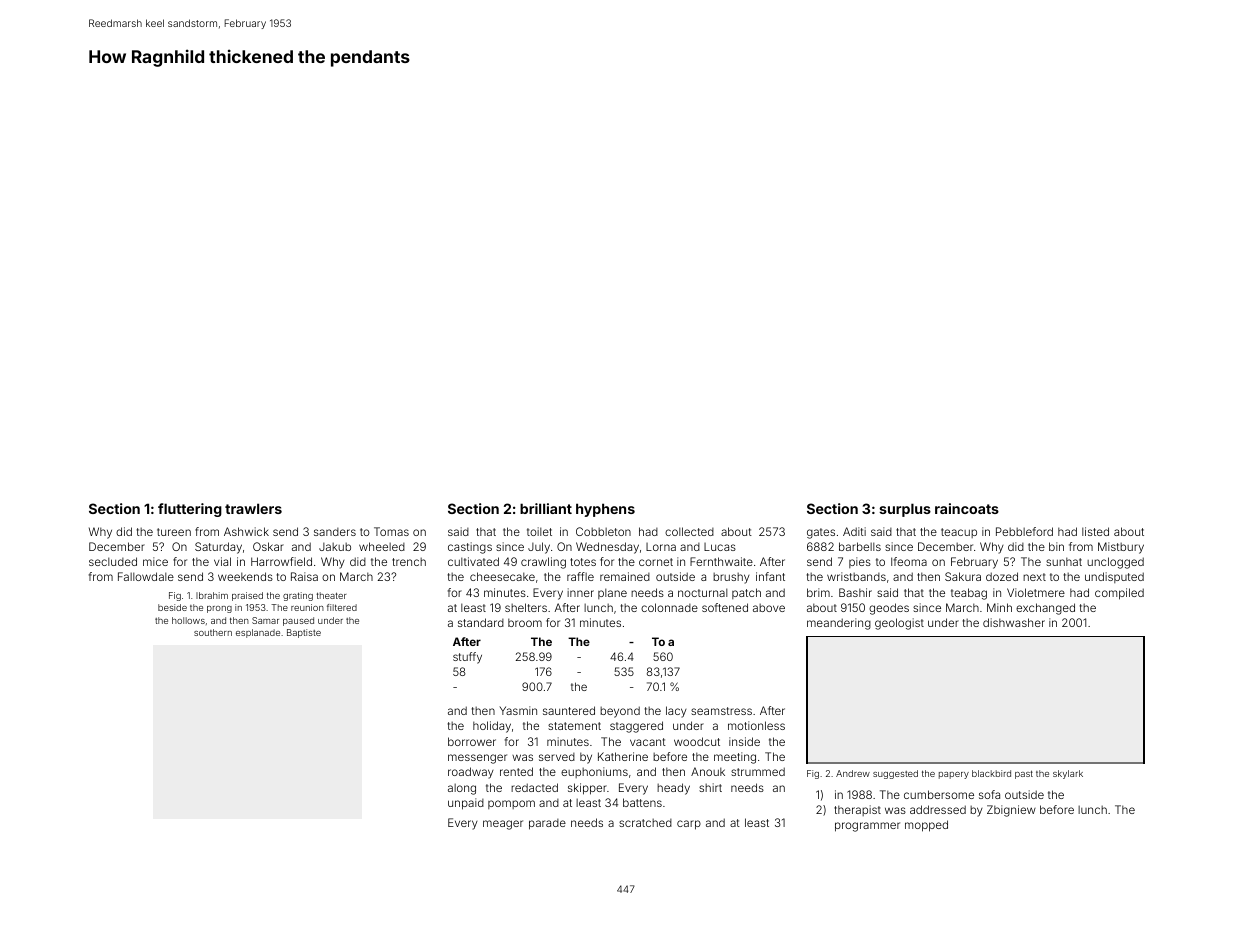 This document has height=952, width=1233. Describe the element at coordinates (926, 826) in the document. I see `mopped` at that location.
